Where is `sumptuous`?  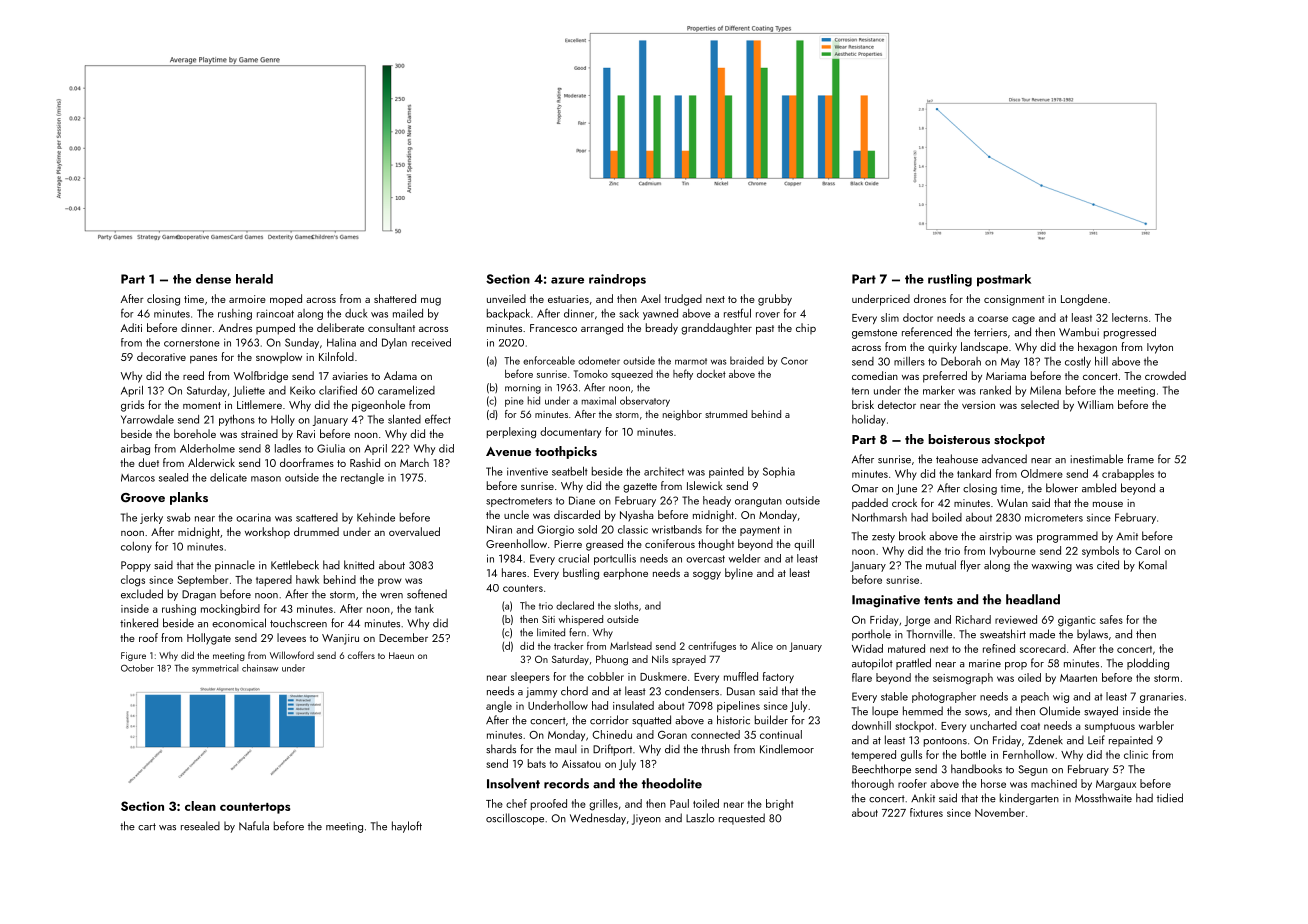 sumptuous is located at coordinates (1110, 727).
